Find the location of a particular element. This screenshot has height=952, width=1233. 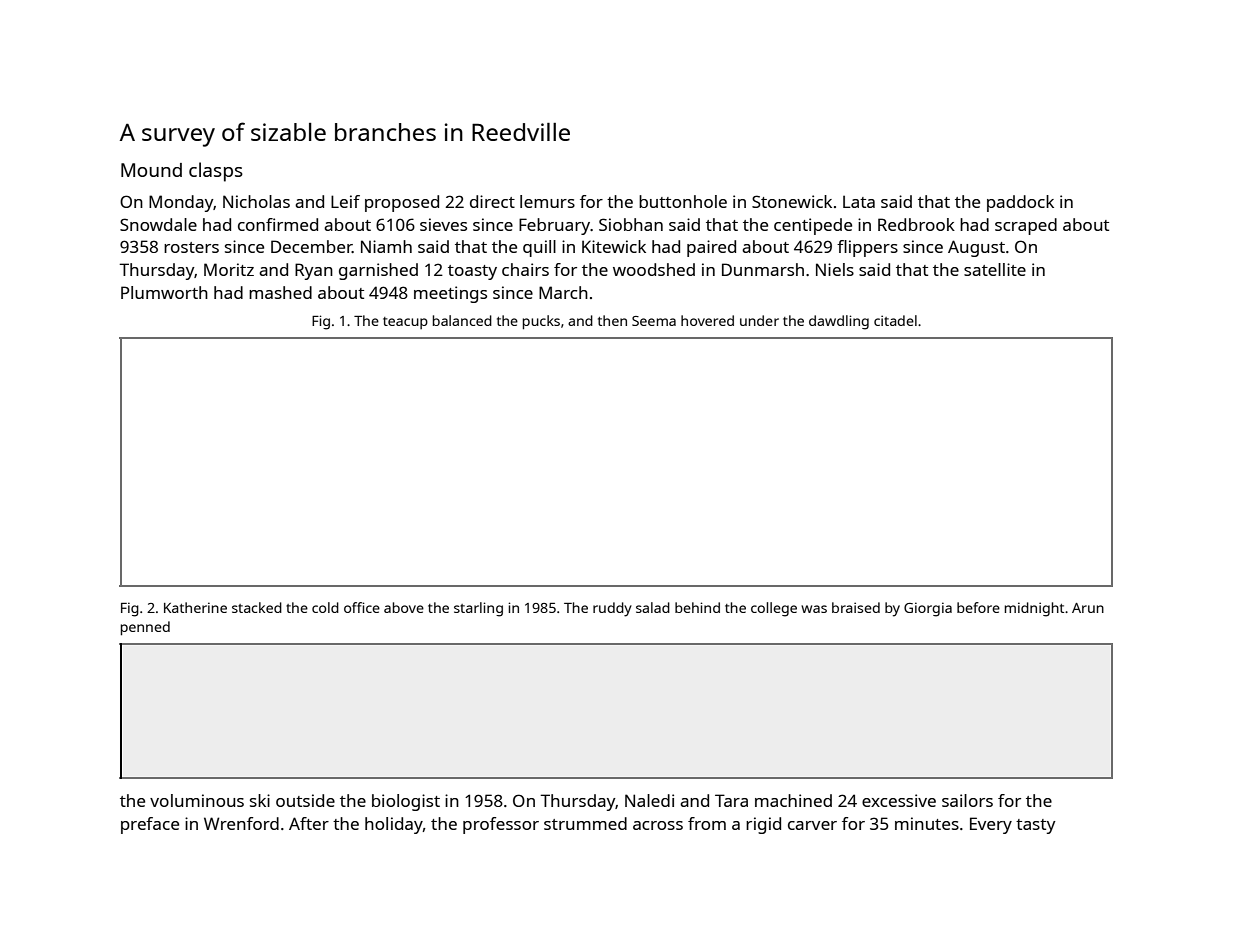

then is located at coordinates (612, 320).
